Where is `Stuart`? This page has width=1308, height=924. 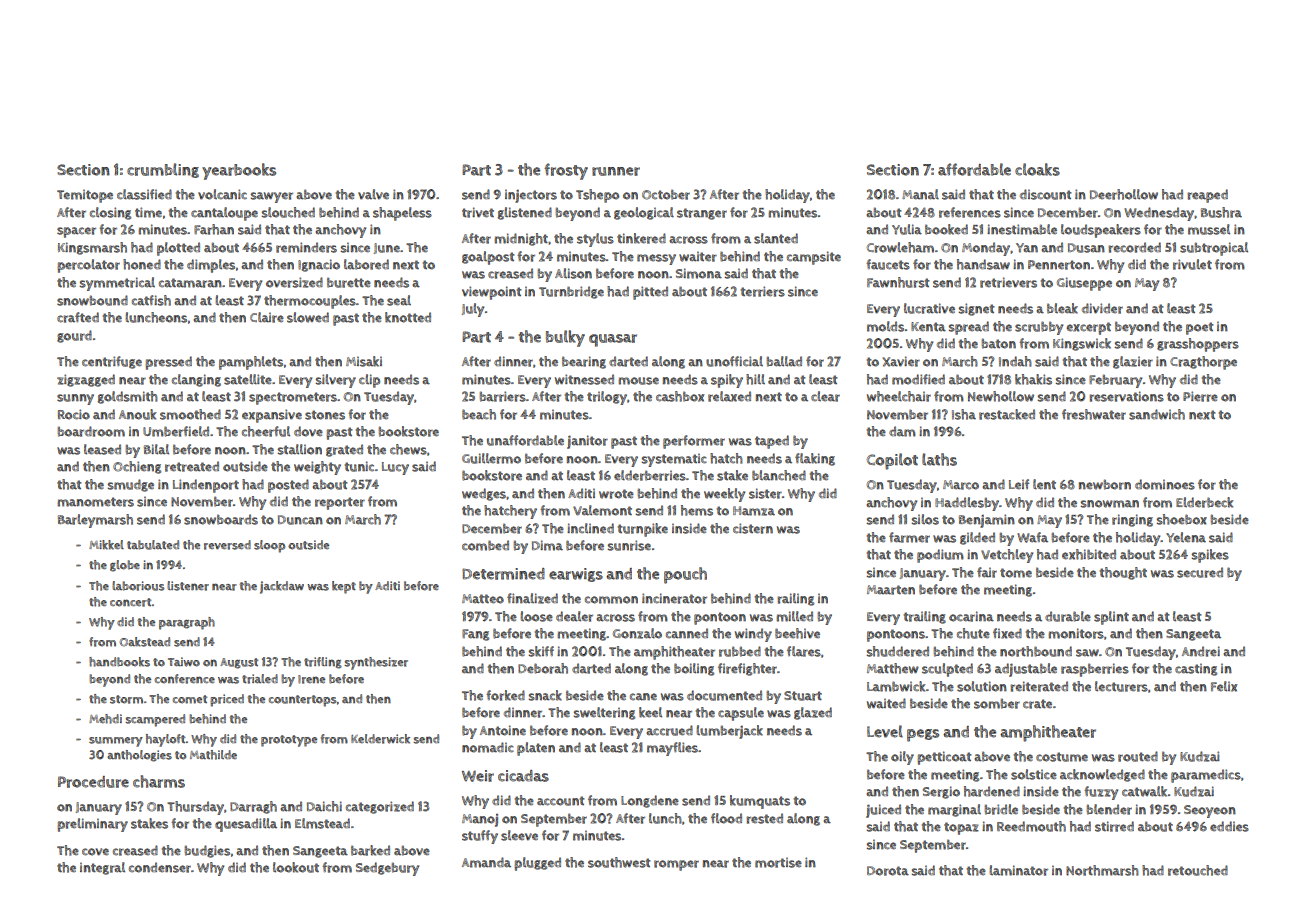
Stuart is located at coordinates (803, 696).
